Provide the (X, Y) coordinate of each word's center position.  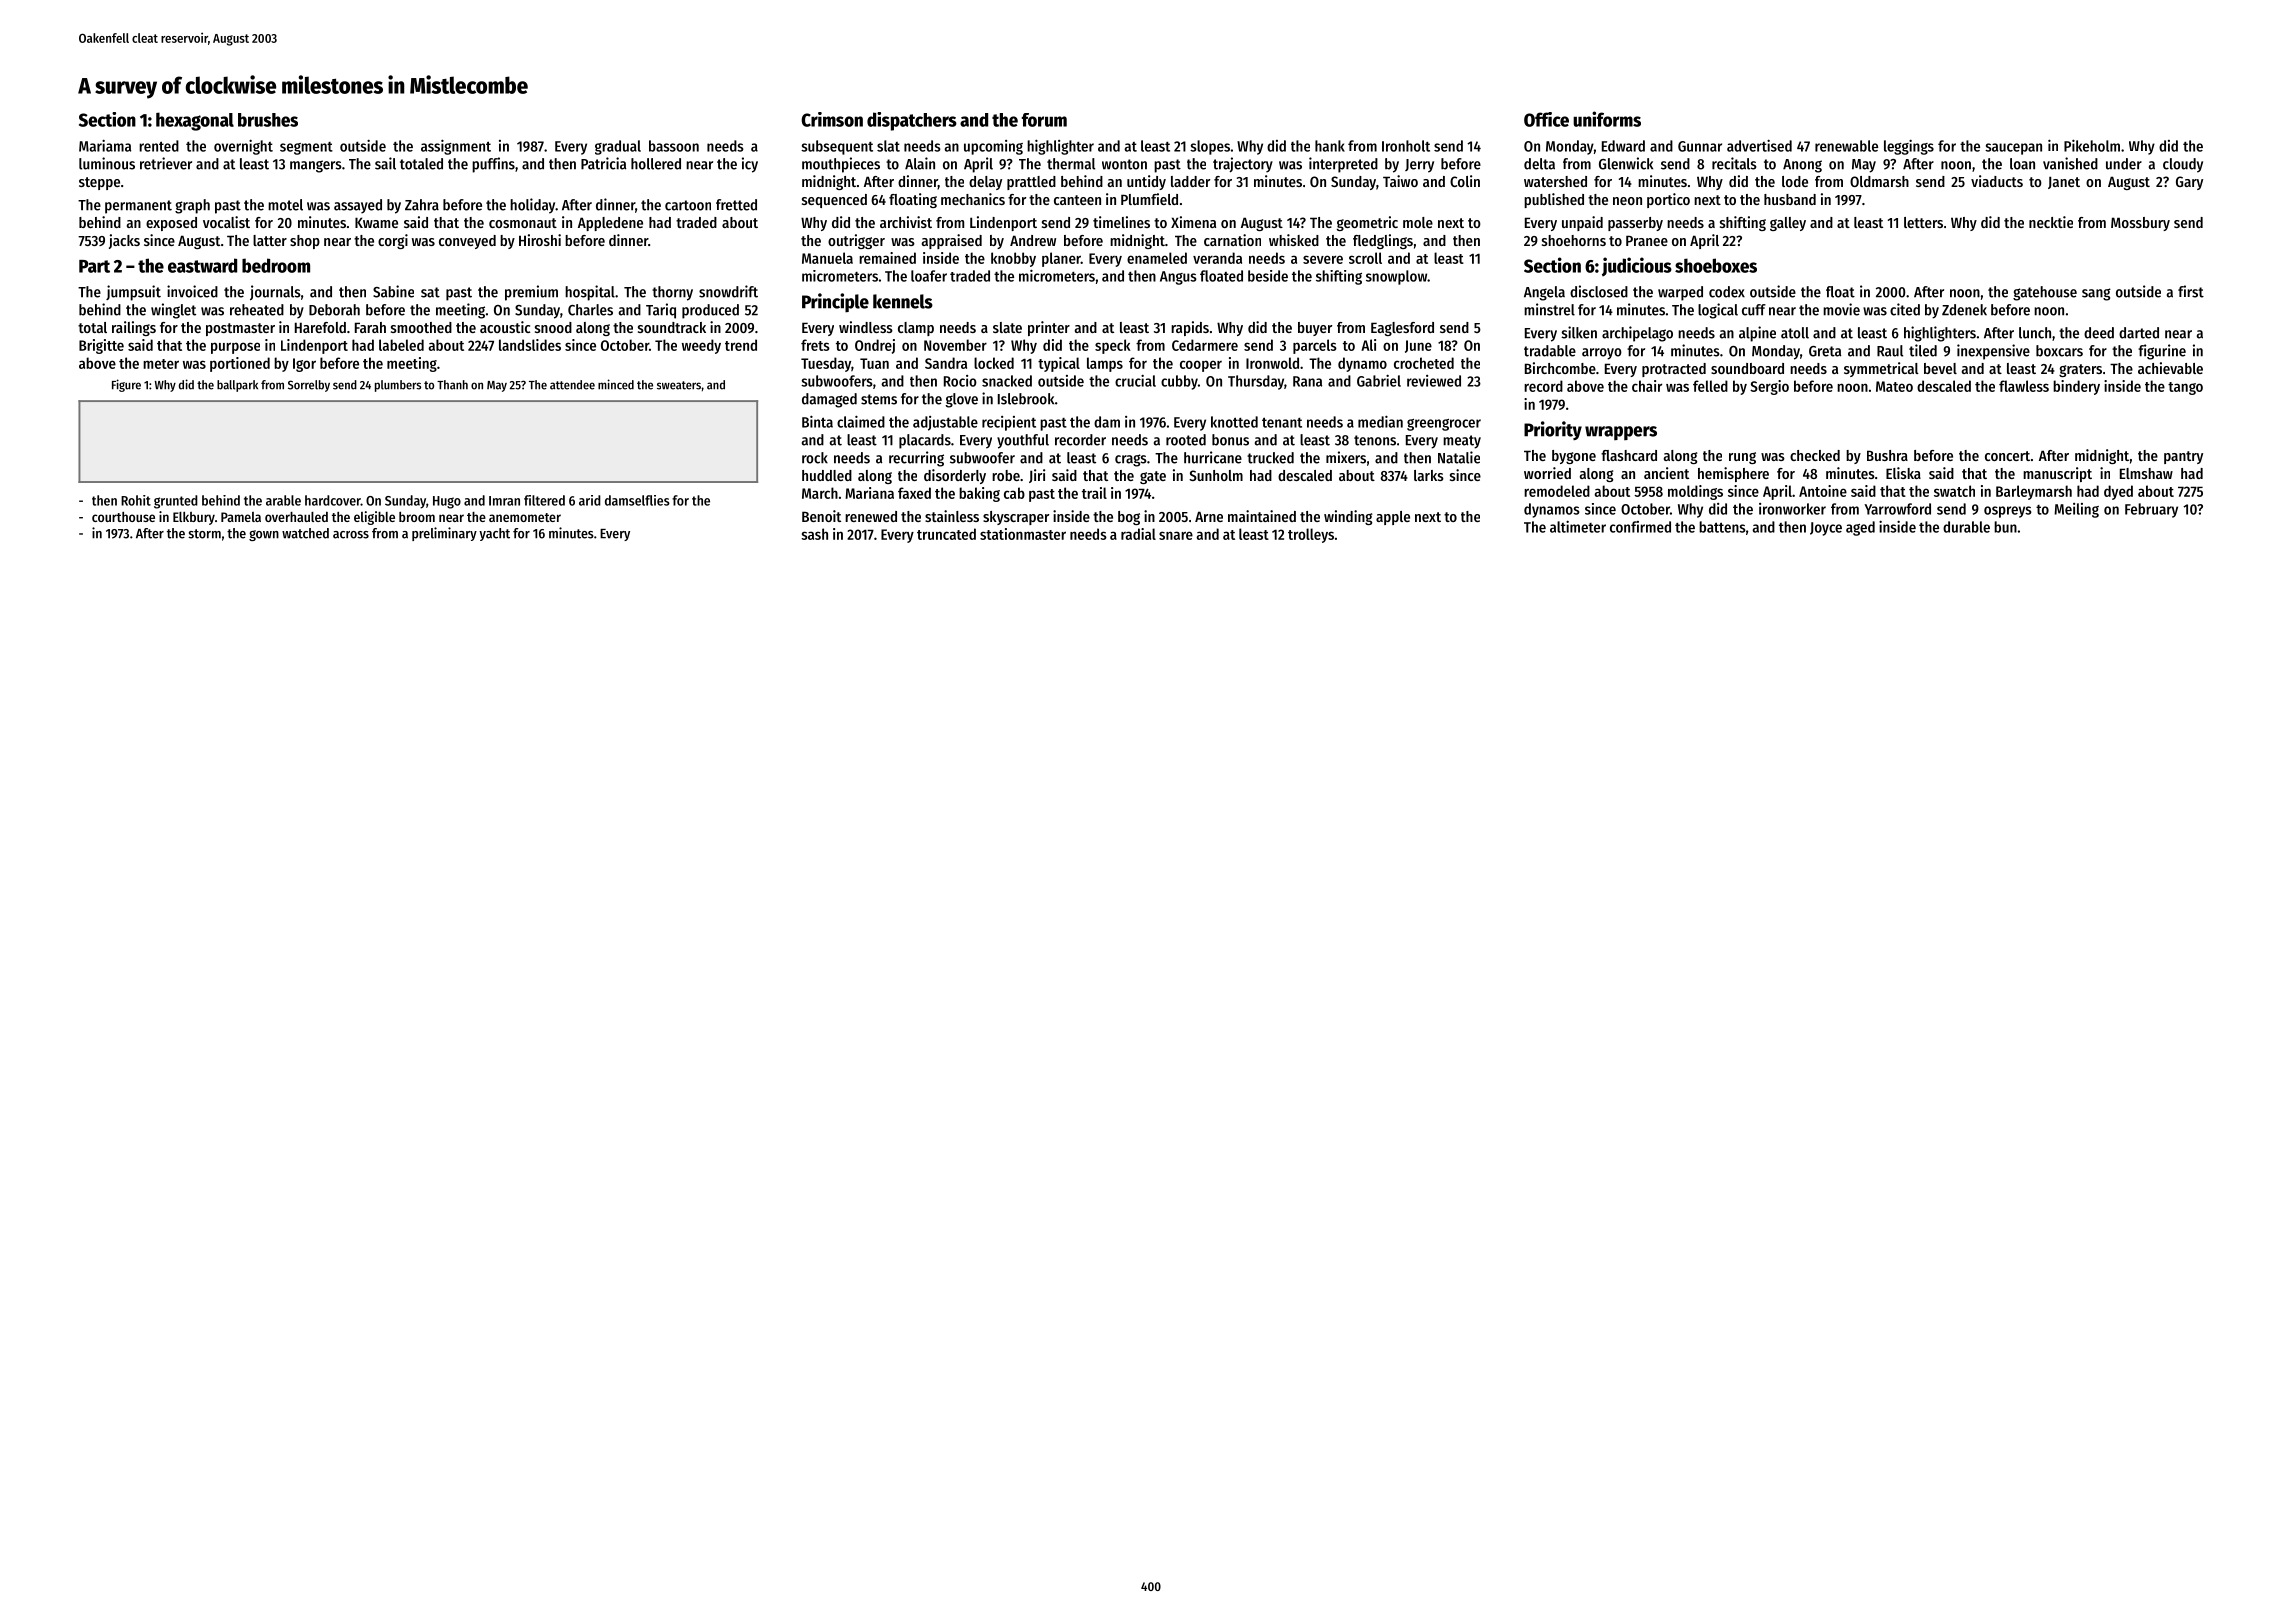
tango (2185, 388)
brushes (268, 120)
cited (1905, 309)
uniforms (1607, 119)
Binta (817, 421)
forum (1044, 120)
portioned (240, 364)
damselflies (637, 500)
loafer (929, 276)
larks (1429, 475)
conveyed (467, 242)
